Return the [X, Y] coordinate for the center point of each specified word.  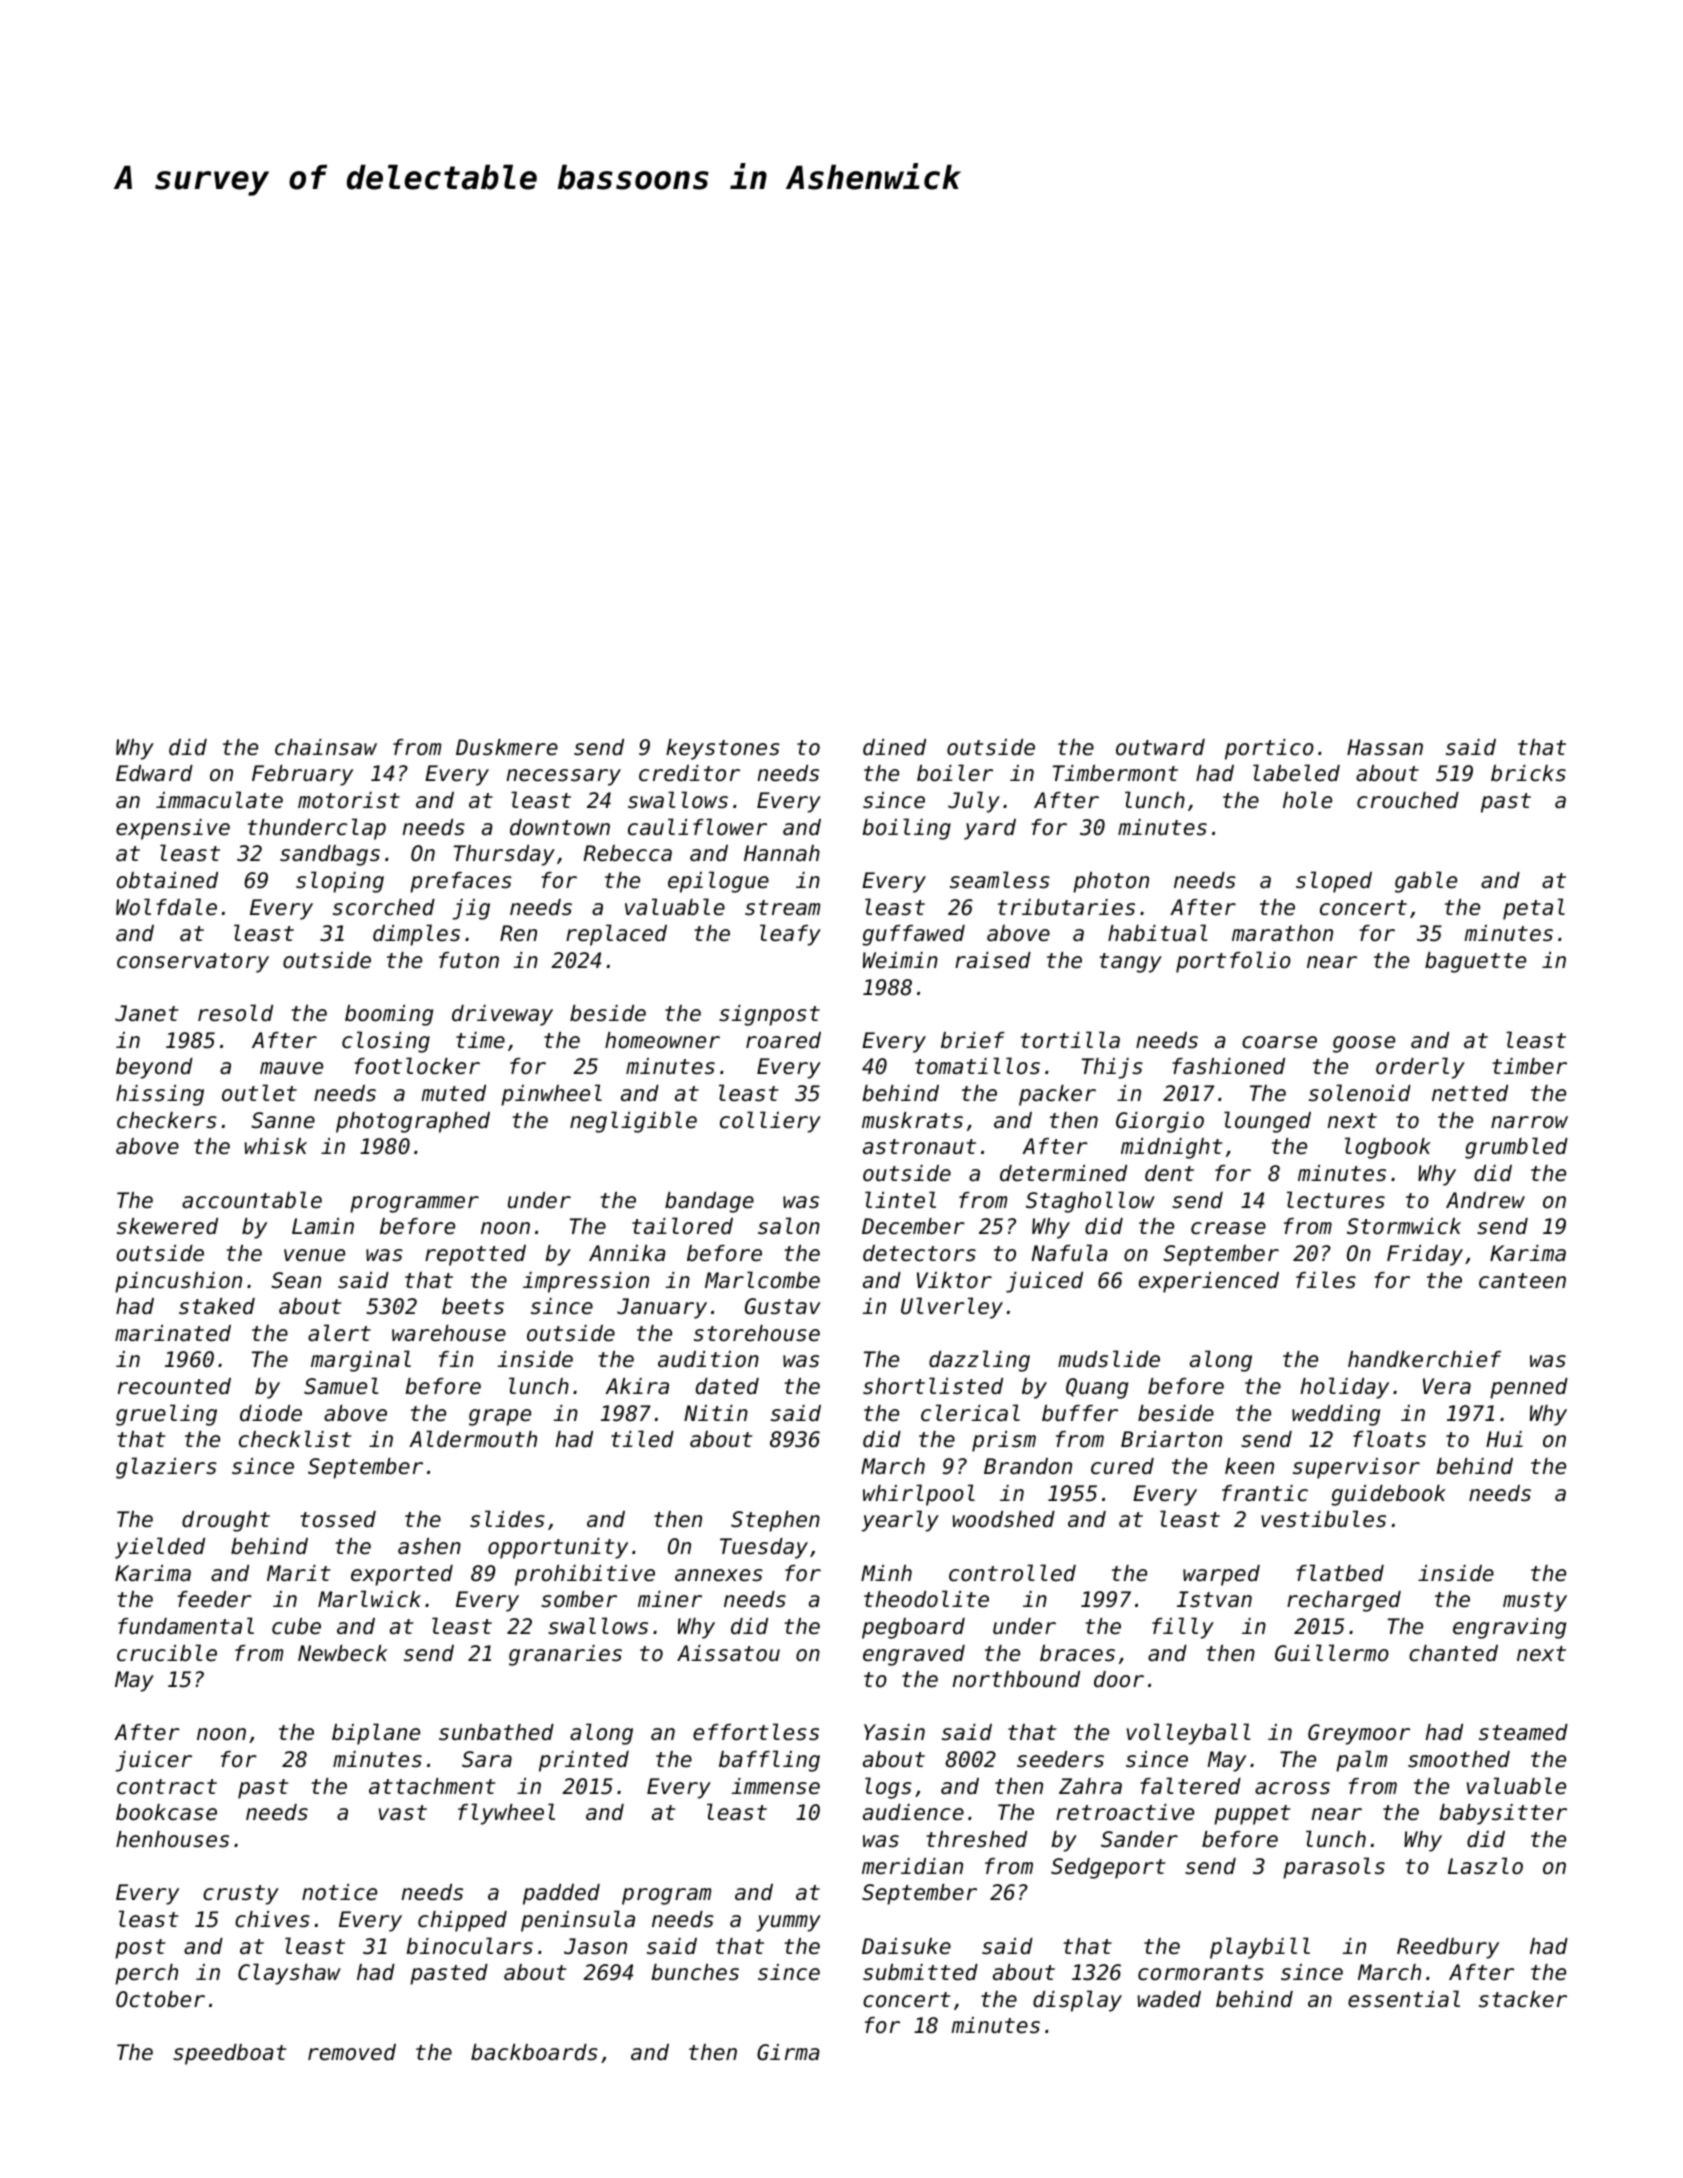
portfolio [1233, 962]
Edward [154, 773]
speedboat [230, 2054]
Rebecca [627, 853]
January [662, 1308]
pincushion [178, 1282]
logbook [1388, 1148]
